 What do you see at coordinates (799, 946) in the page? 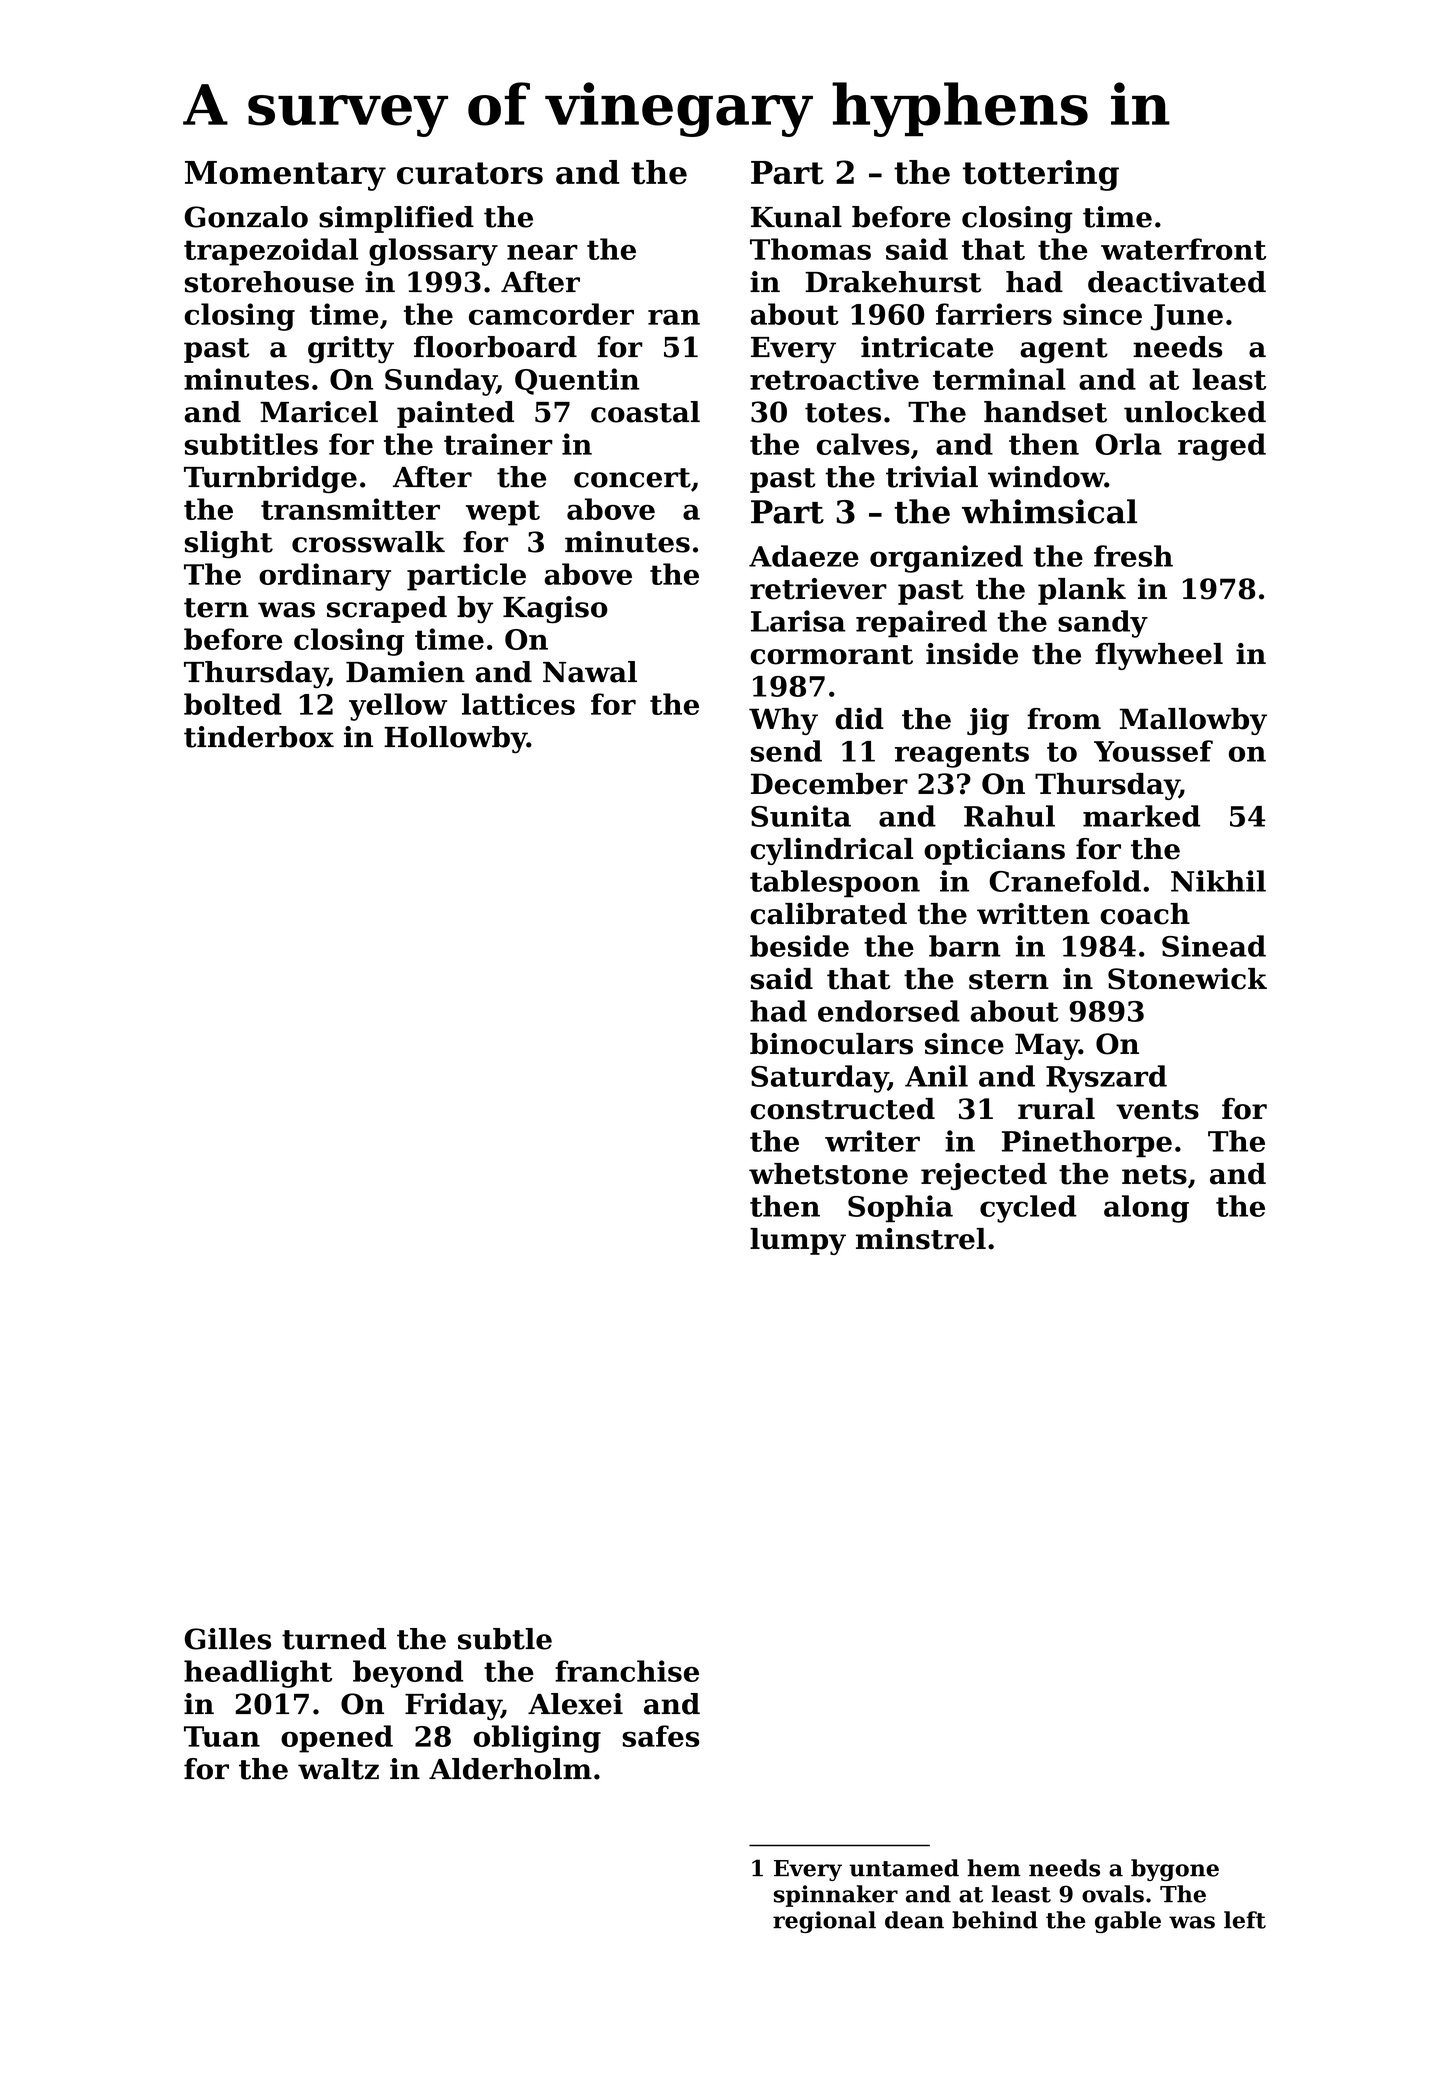
I see `beside` at bounding box center [799, 946].
